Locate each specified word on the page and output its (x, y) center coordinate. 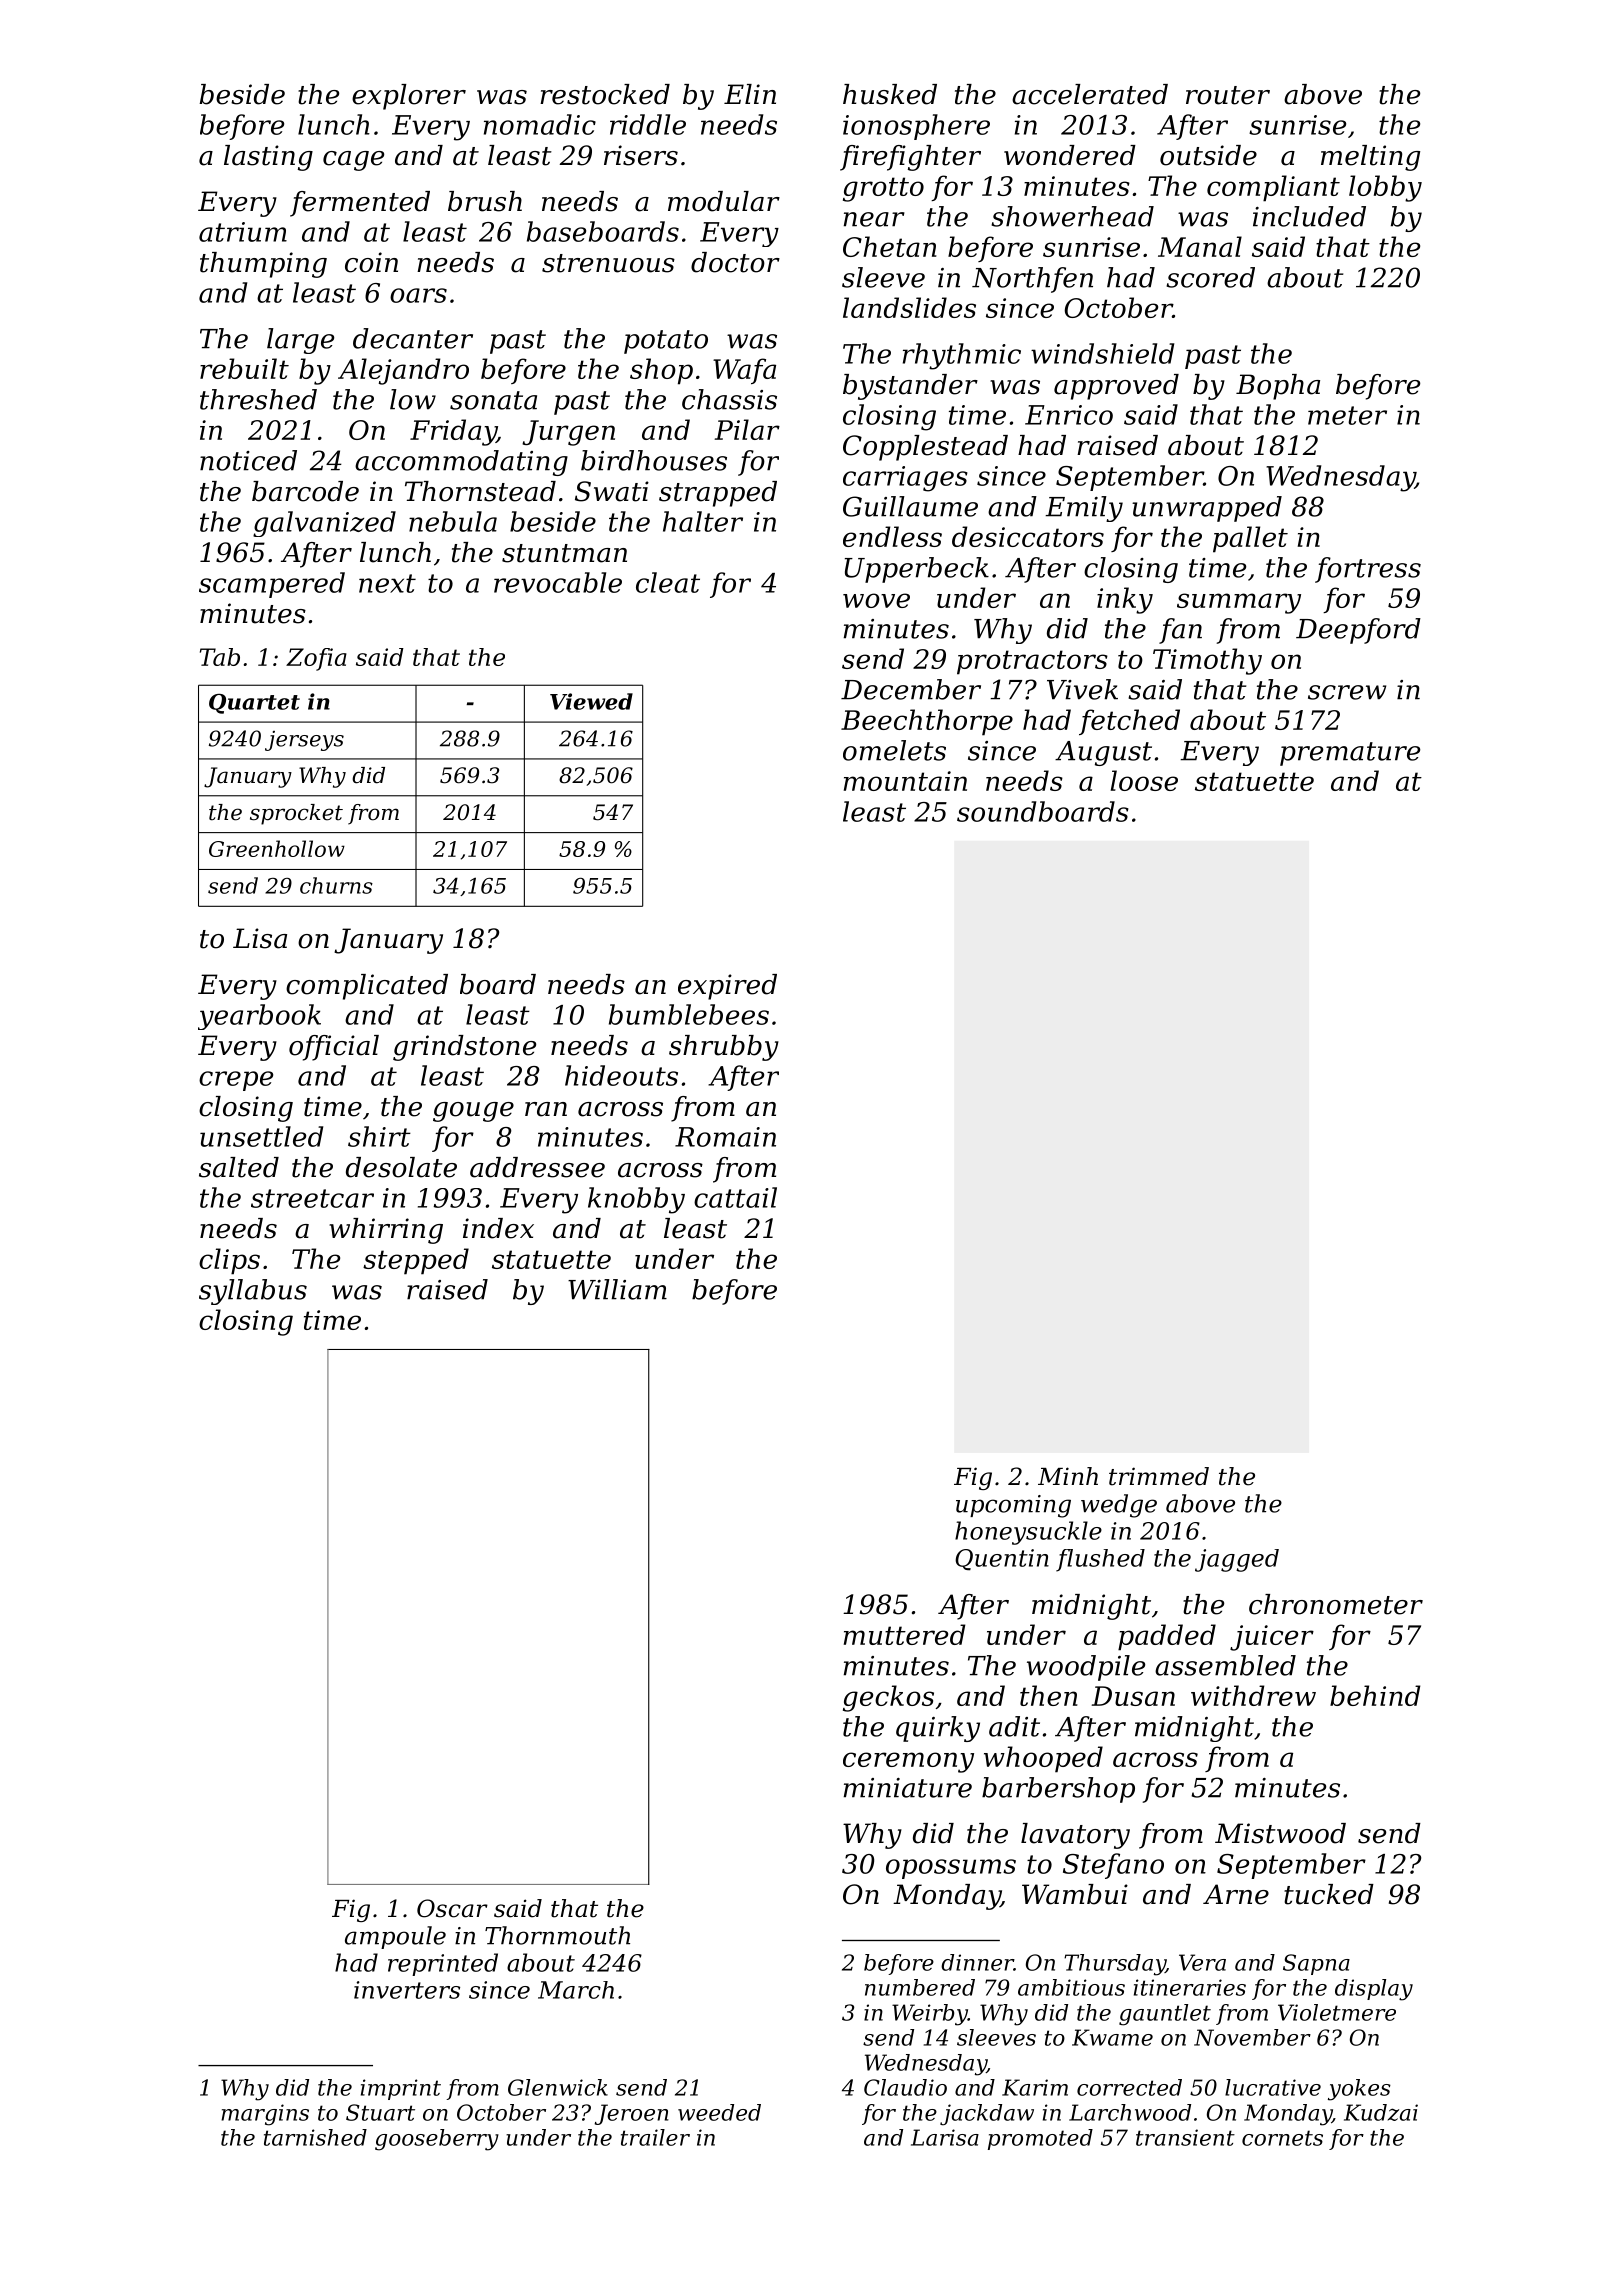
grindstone (464, 1048)
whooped (1043, 1759)
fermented (360, 204)
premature (1350, 754)
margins (265, 2115)
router (1228, 95)
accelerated (1090, 94)
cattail (735, 1197)
